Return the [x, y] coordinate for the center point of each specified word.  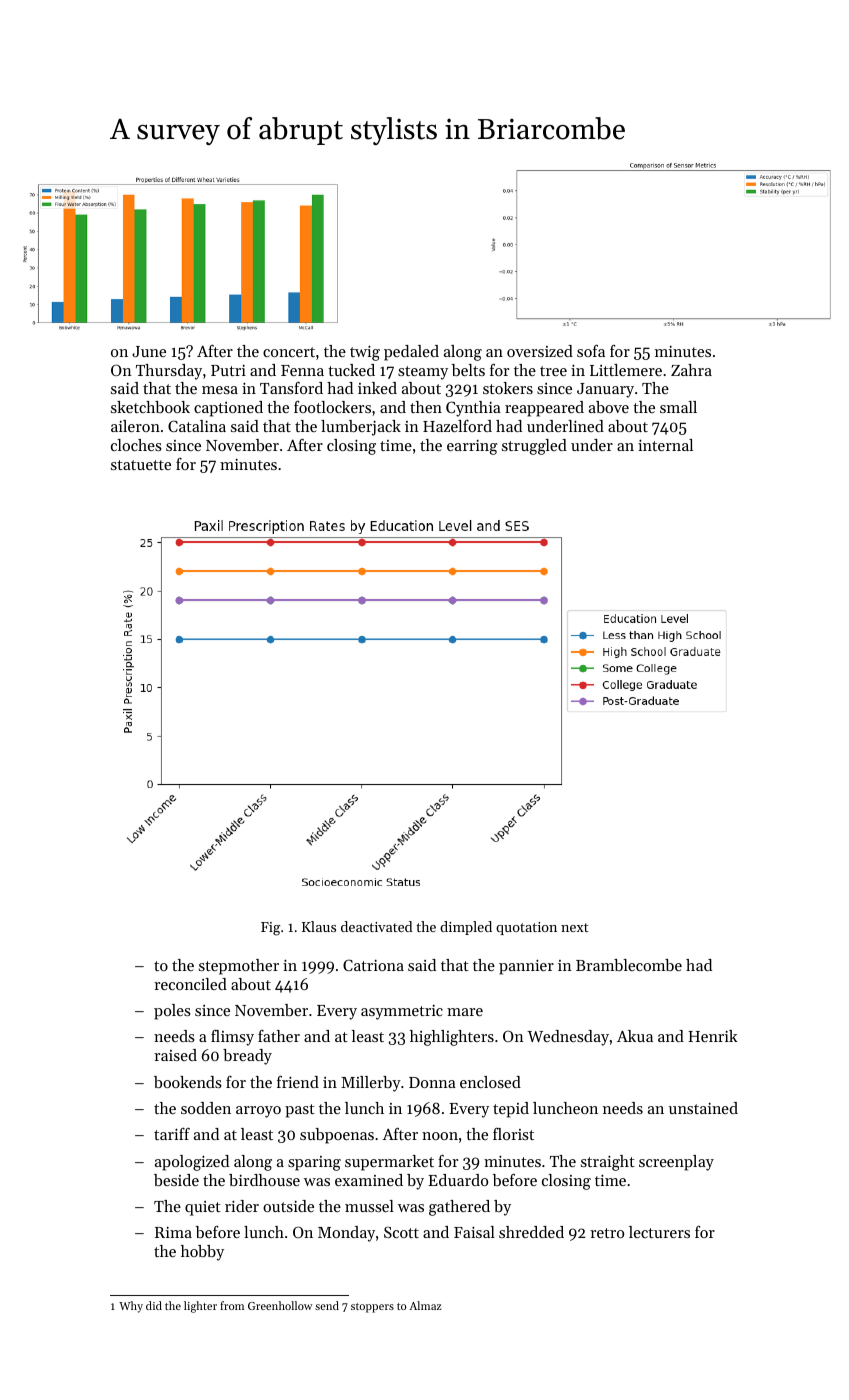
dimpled [466, 928]
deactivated [377, 926]
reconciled [190, 984]
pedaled [411, 353]
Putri [228, 370]
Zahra [691, 370]
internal [665, 445]
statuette [141, 465]
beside [176, 1180]
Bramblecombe [629, 965]
